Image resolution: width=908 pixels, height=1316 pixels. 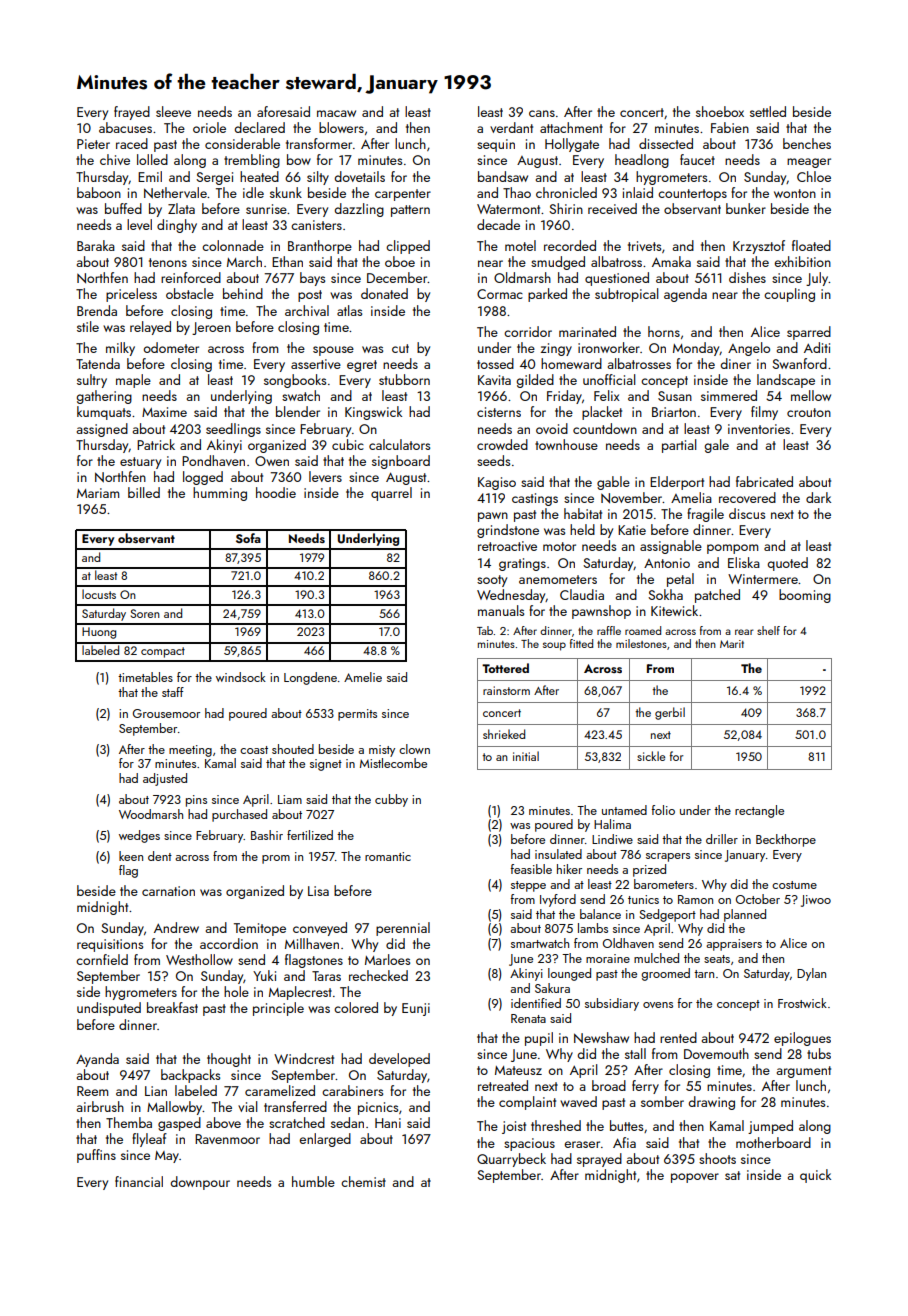 I want to click on gerbil, so click(x=670, y=713).
